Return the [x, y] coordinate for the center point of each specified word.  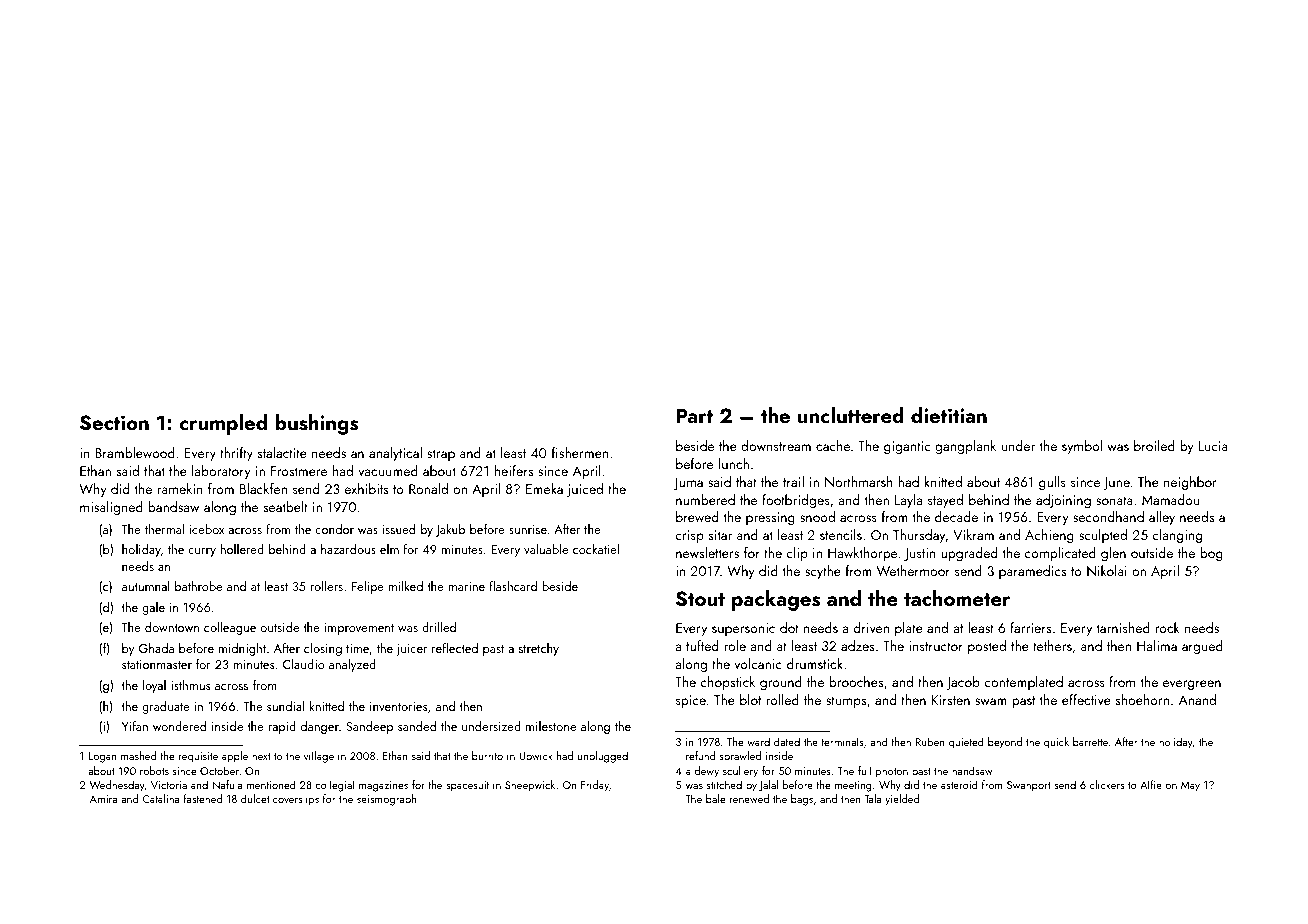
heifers [514, 470]
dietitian [949, 415]
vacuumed [388, 470]
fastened [203, 798]
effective [1086, 699]
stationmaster [157, 664]
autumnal [146, 586]
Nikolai [1107, 570]
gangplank [965, 447]
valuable [546, 549]
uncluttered [851, 415]
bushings [317, 424]
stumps [846, 702]
